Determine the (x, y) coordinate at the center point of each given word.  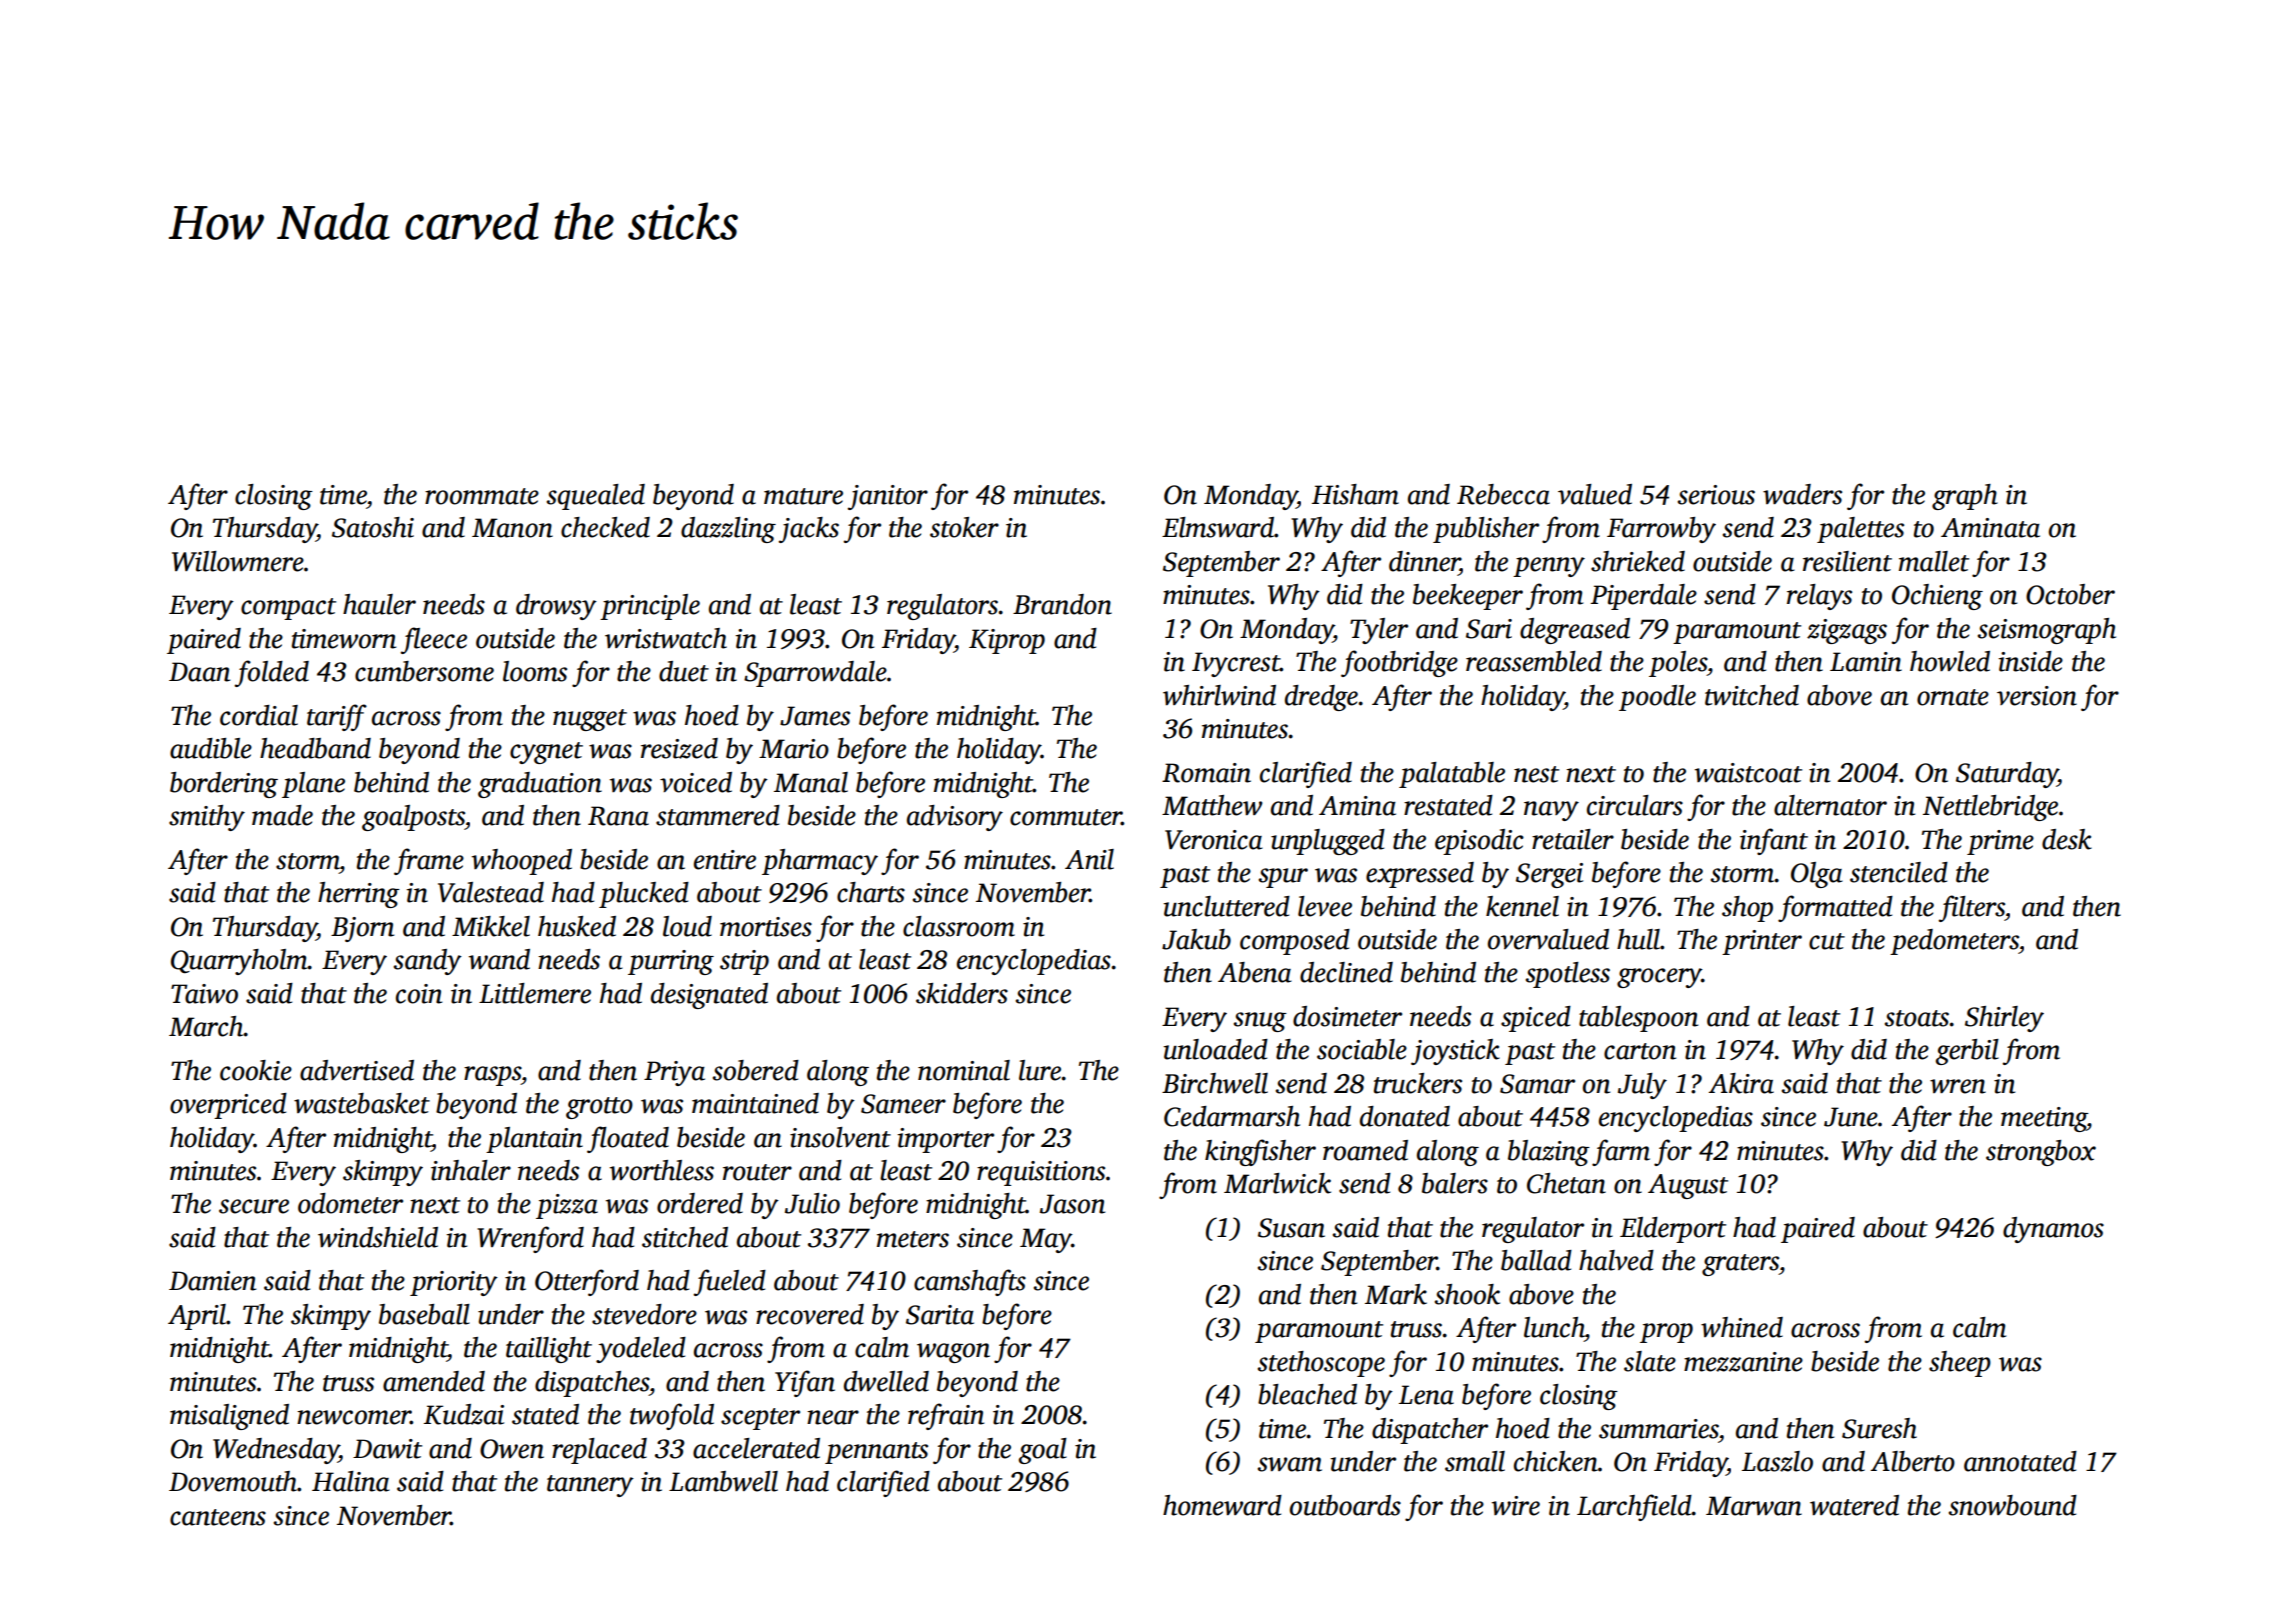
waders (1802, 494)
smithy (207, 818)
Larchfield (1634, 1507)
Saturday (2007, 775)
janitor (888, 497)
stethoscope (1321, 1364)
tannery (590, 1486)
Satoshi (373, 527)
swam (1290, 1464)
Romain (1206, 773)
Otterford (587, 1282)
